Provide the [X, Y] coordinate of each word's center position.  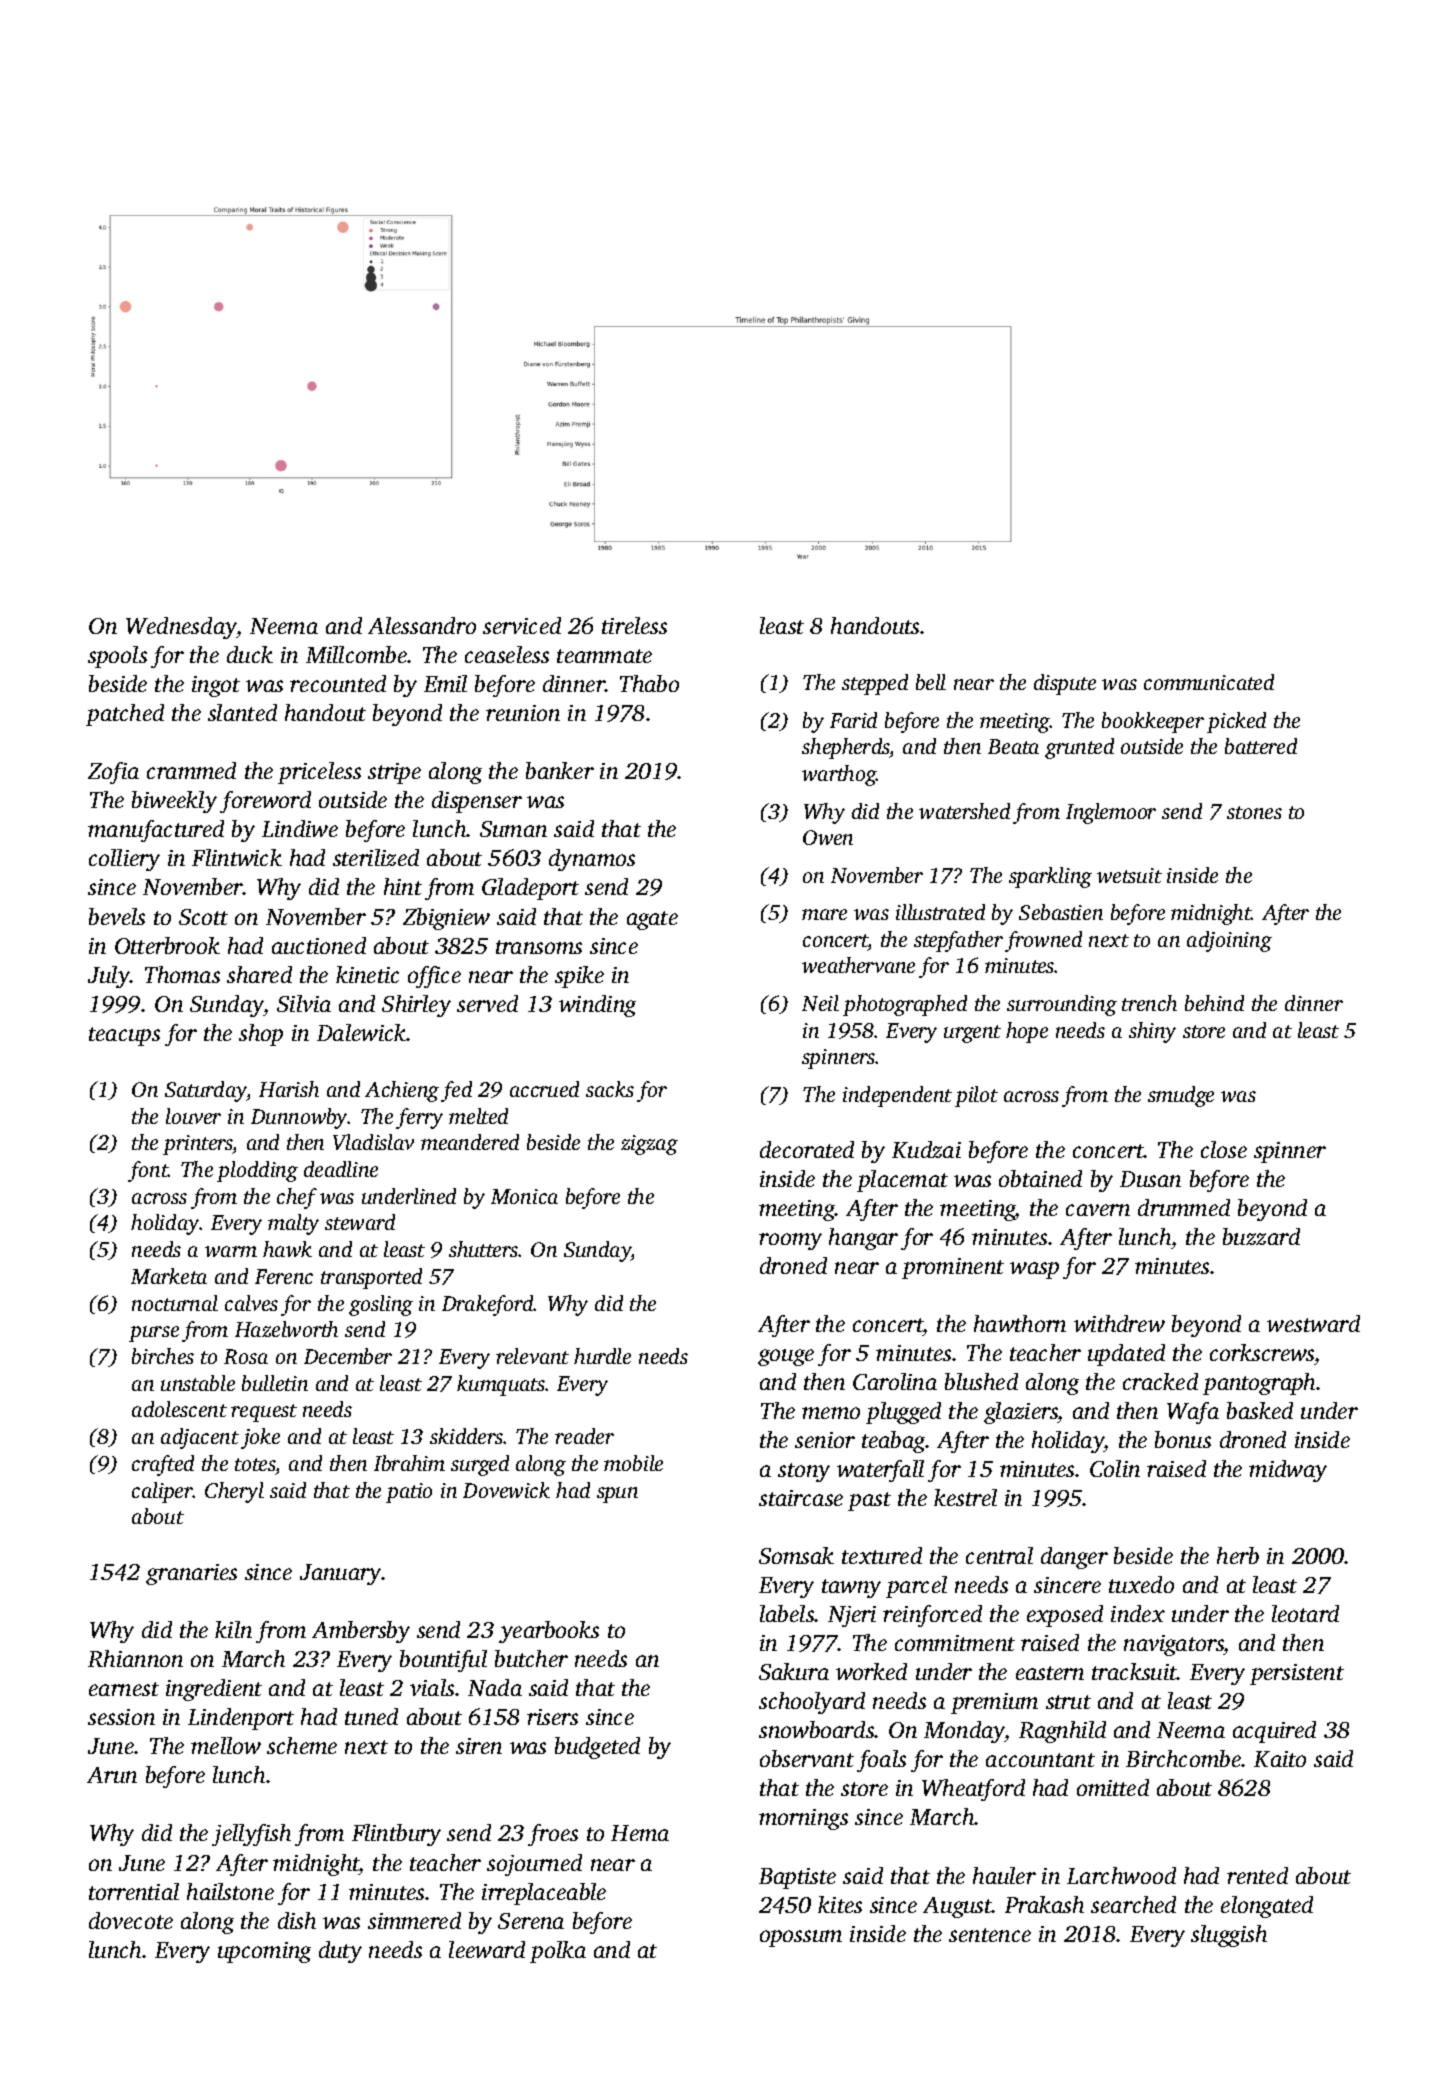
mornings [803, 1819]
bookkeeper [1153, 722]
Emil [445, 683]
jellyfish [251, 1835]
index [1138, 1613]
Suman [513, 829]
